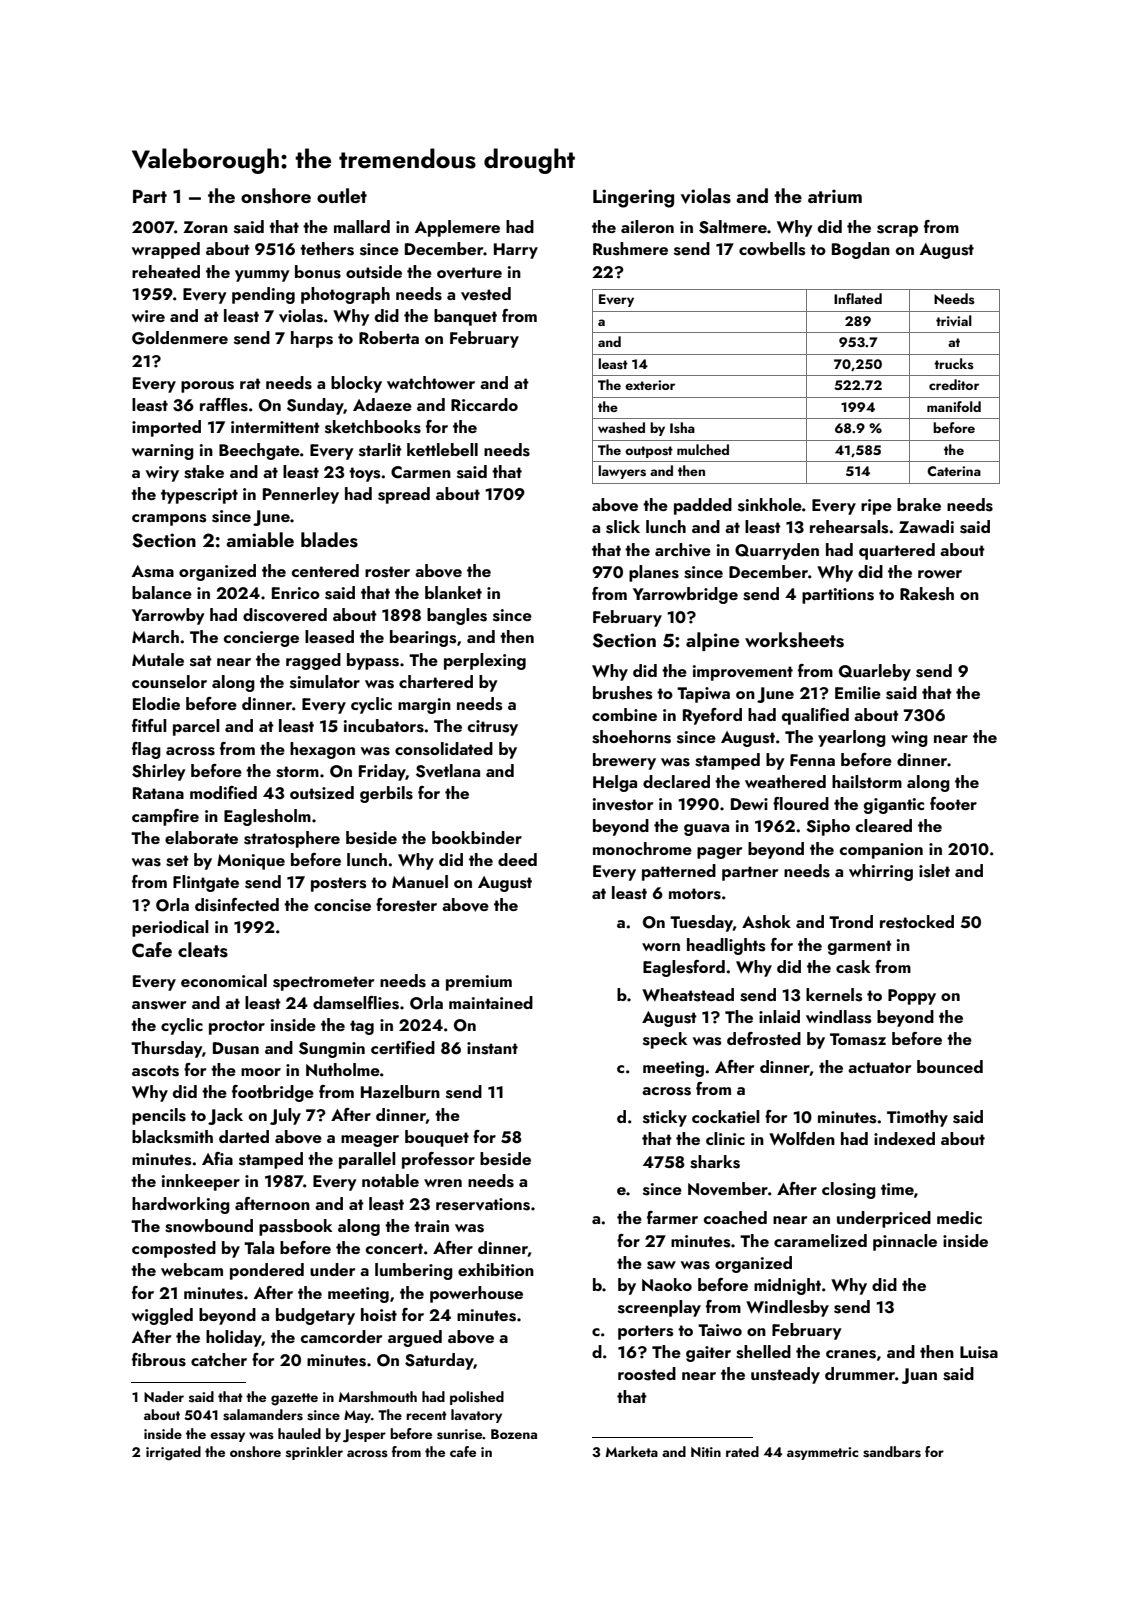  I want to click on Svetlana, so click(448, 771).
